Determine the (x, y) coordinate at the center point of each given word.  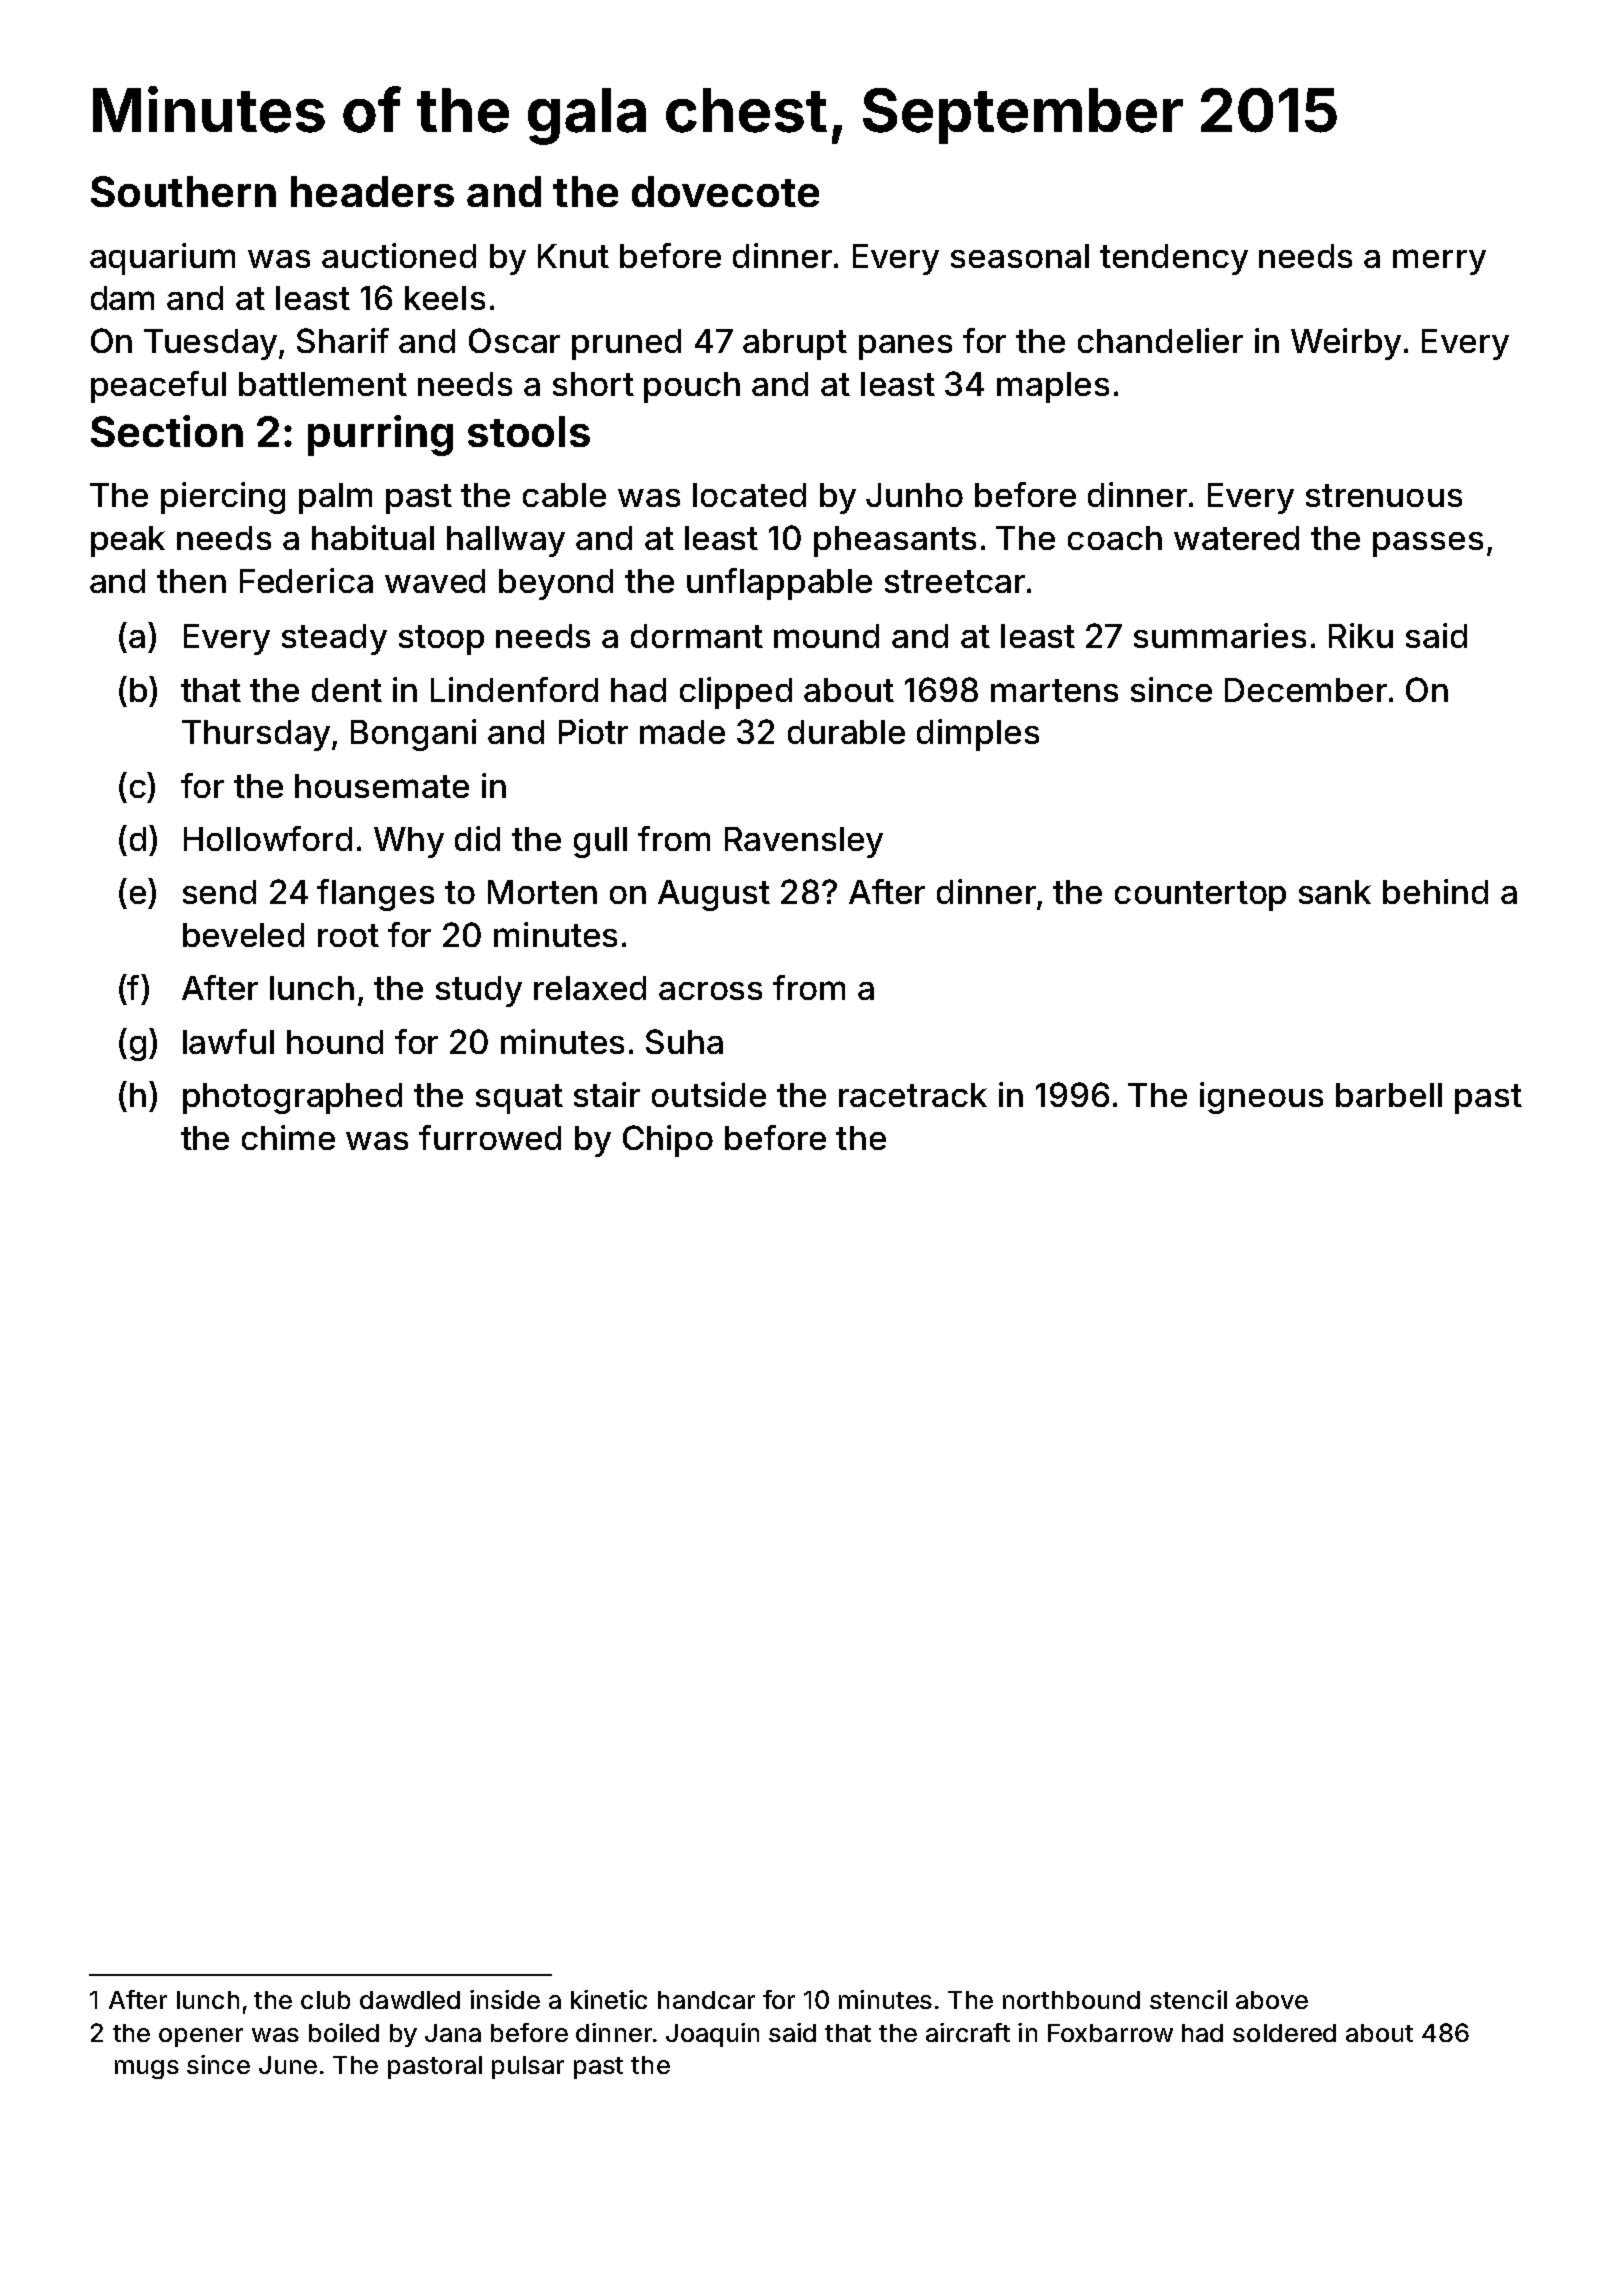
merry (1439, 262)
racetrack (913, 1095)
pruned (626, 344)
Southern (183, 191)
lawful (228, 1041)
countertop (1200, 896)
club (325, 2000)
